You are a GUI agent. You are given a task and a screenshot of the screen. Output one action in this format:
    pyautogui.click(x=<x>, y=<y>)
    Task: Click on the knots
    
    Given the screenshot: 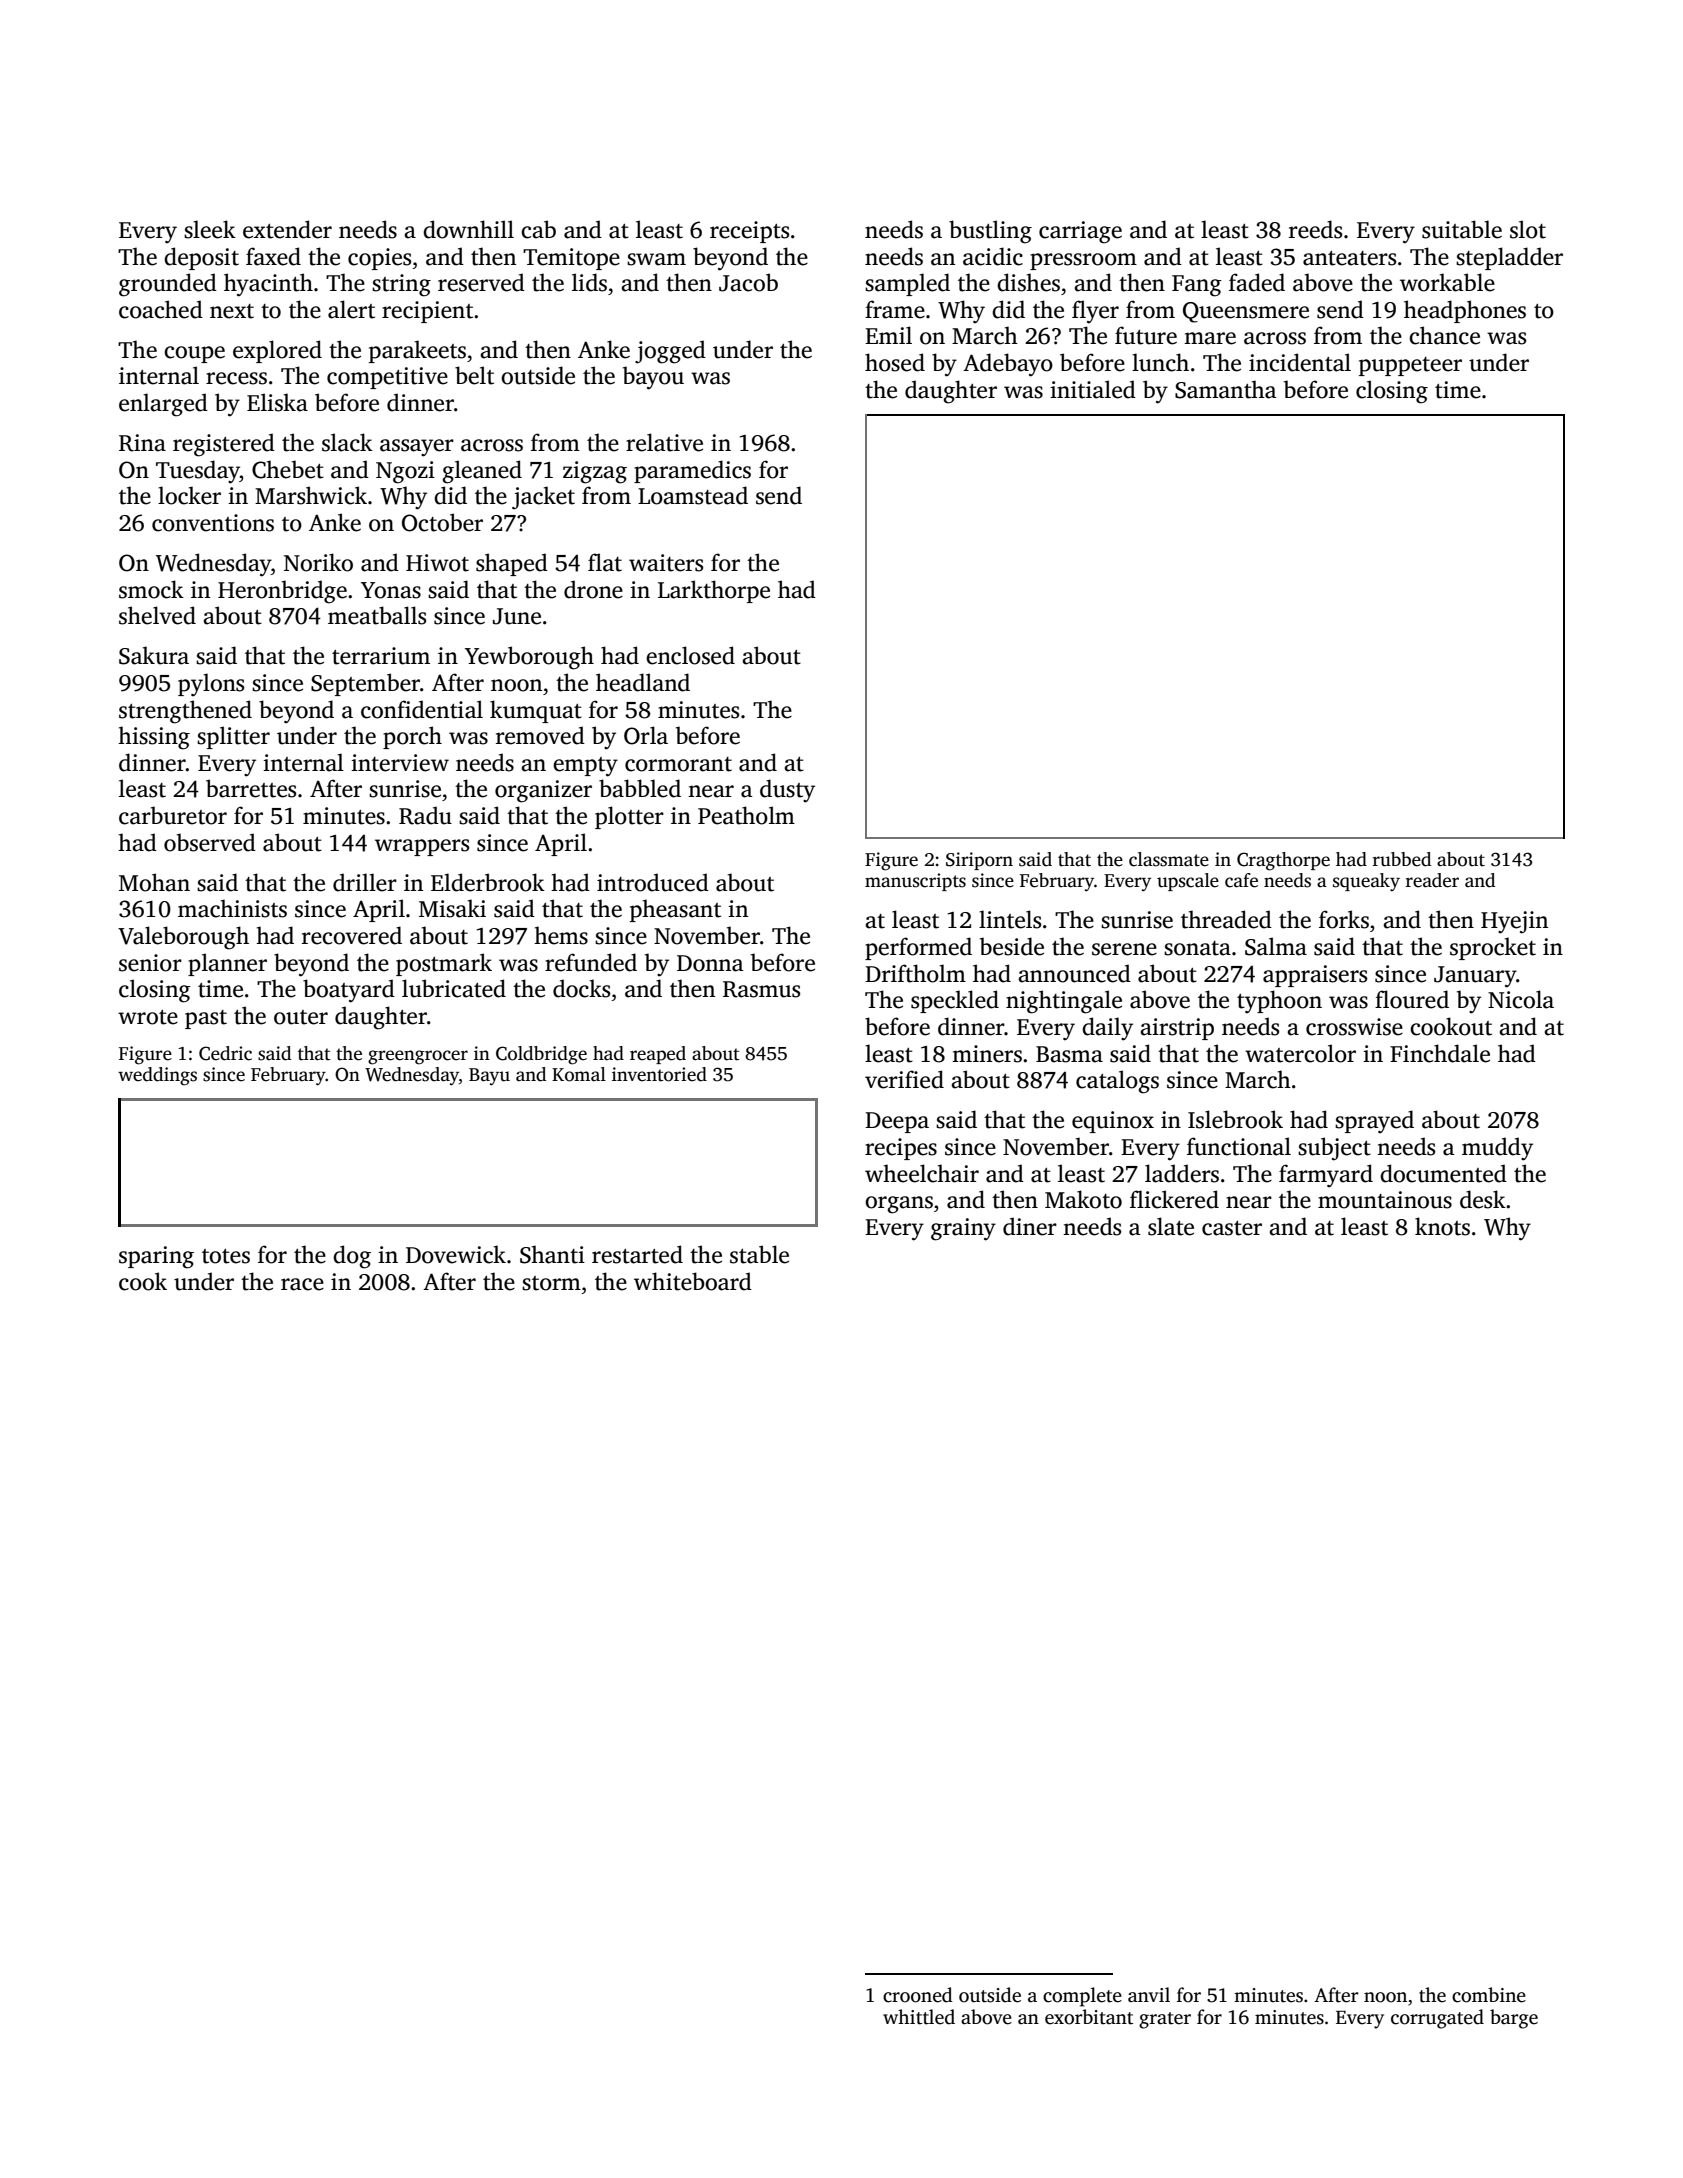 What is the action you would take?
    pyautogui.click(x=1442, y=1226)
